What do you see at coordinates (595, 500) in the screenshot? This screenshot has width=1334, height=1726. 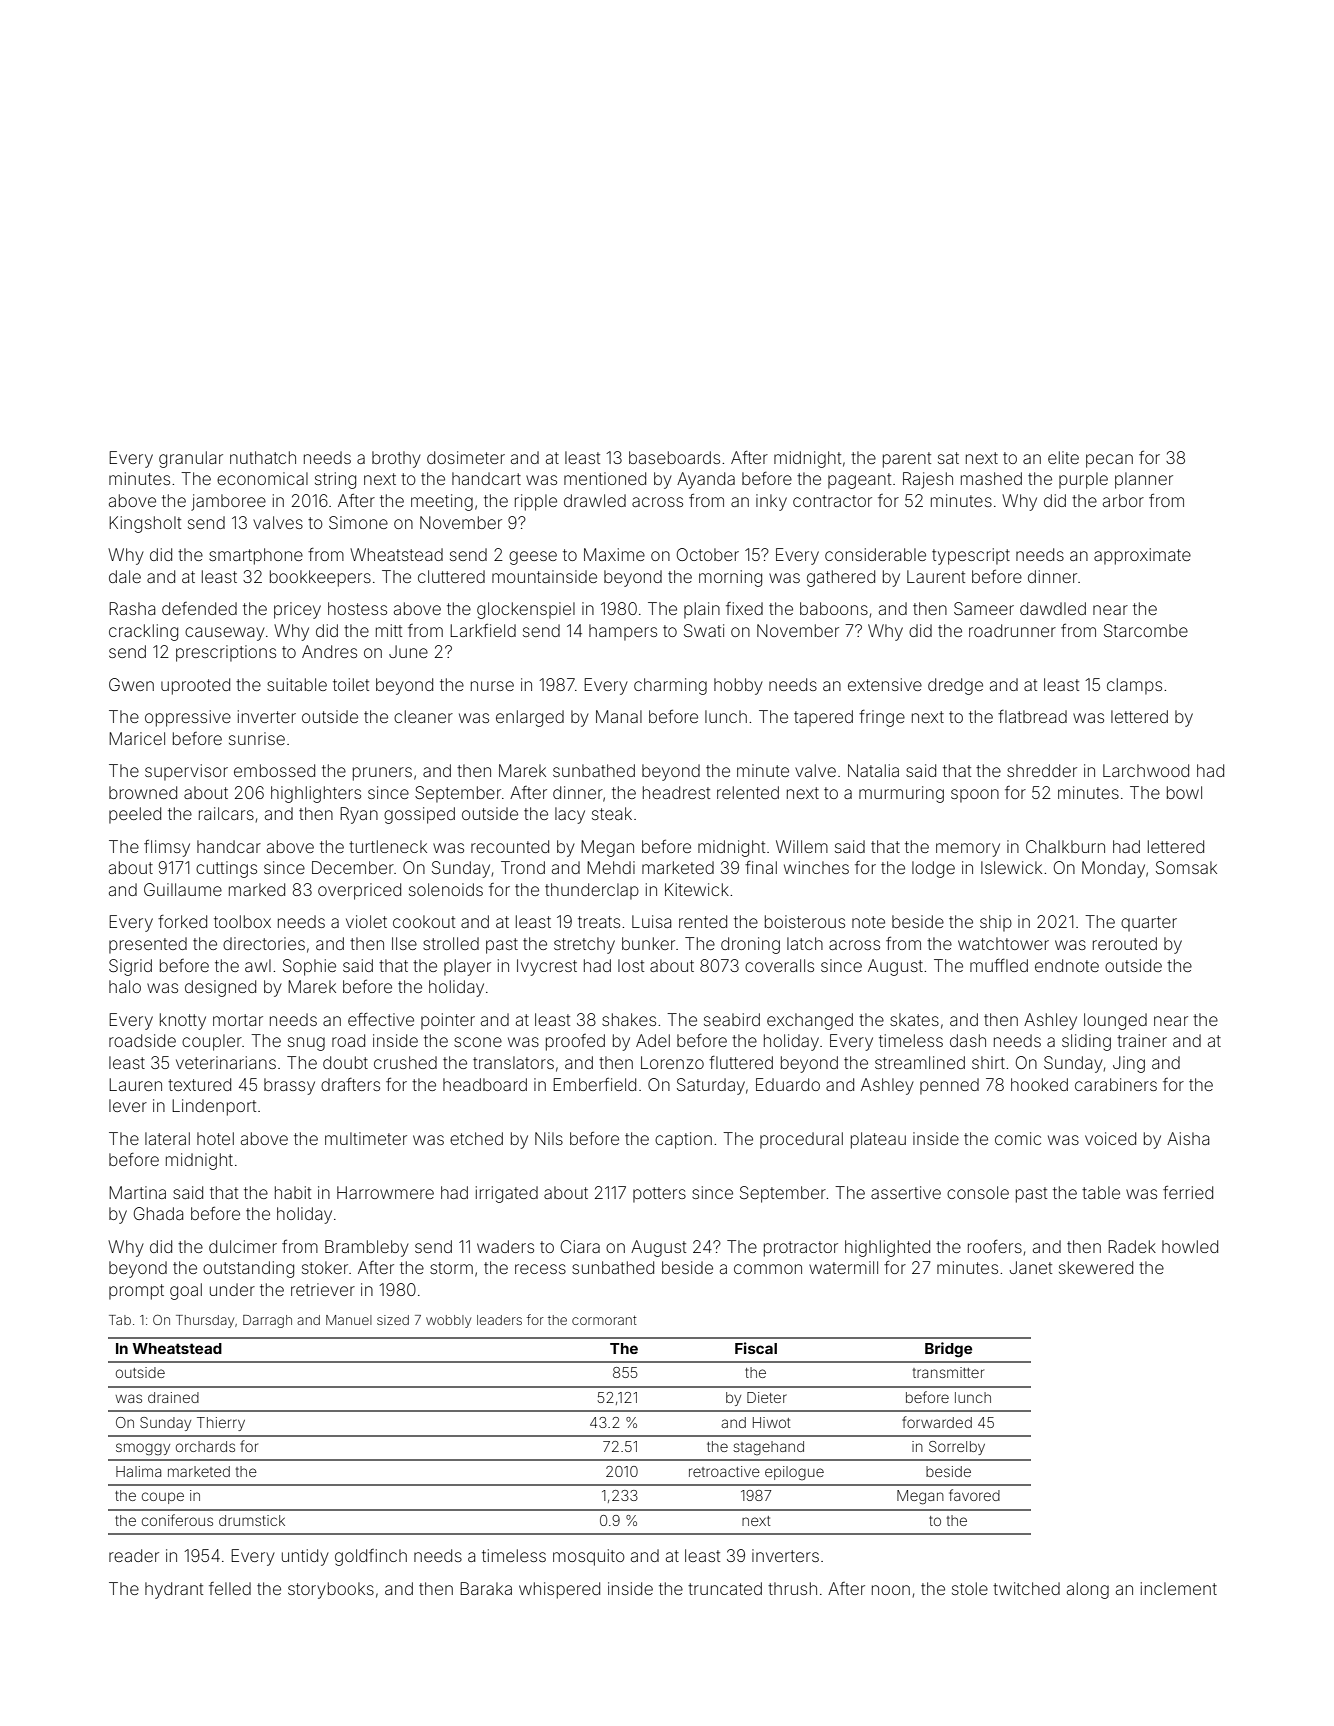 I see `drawled` at bounding box center [595, 500].
